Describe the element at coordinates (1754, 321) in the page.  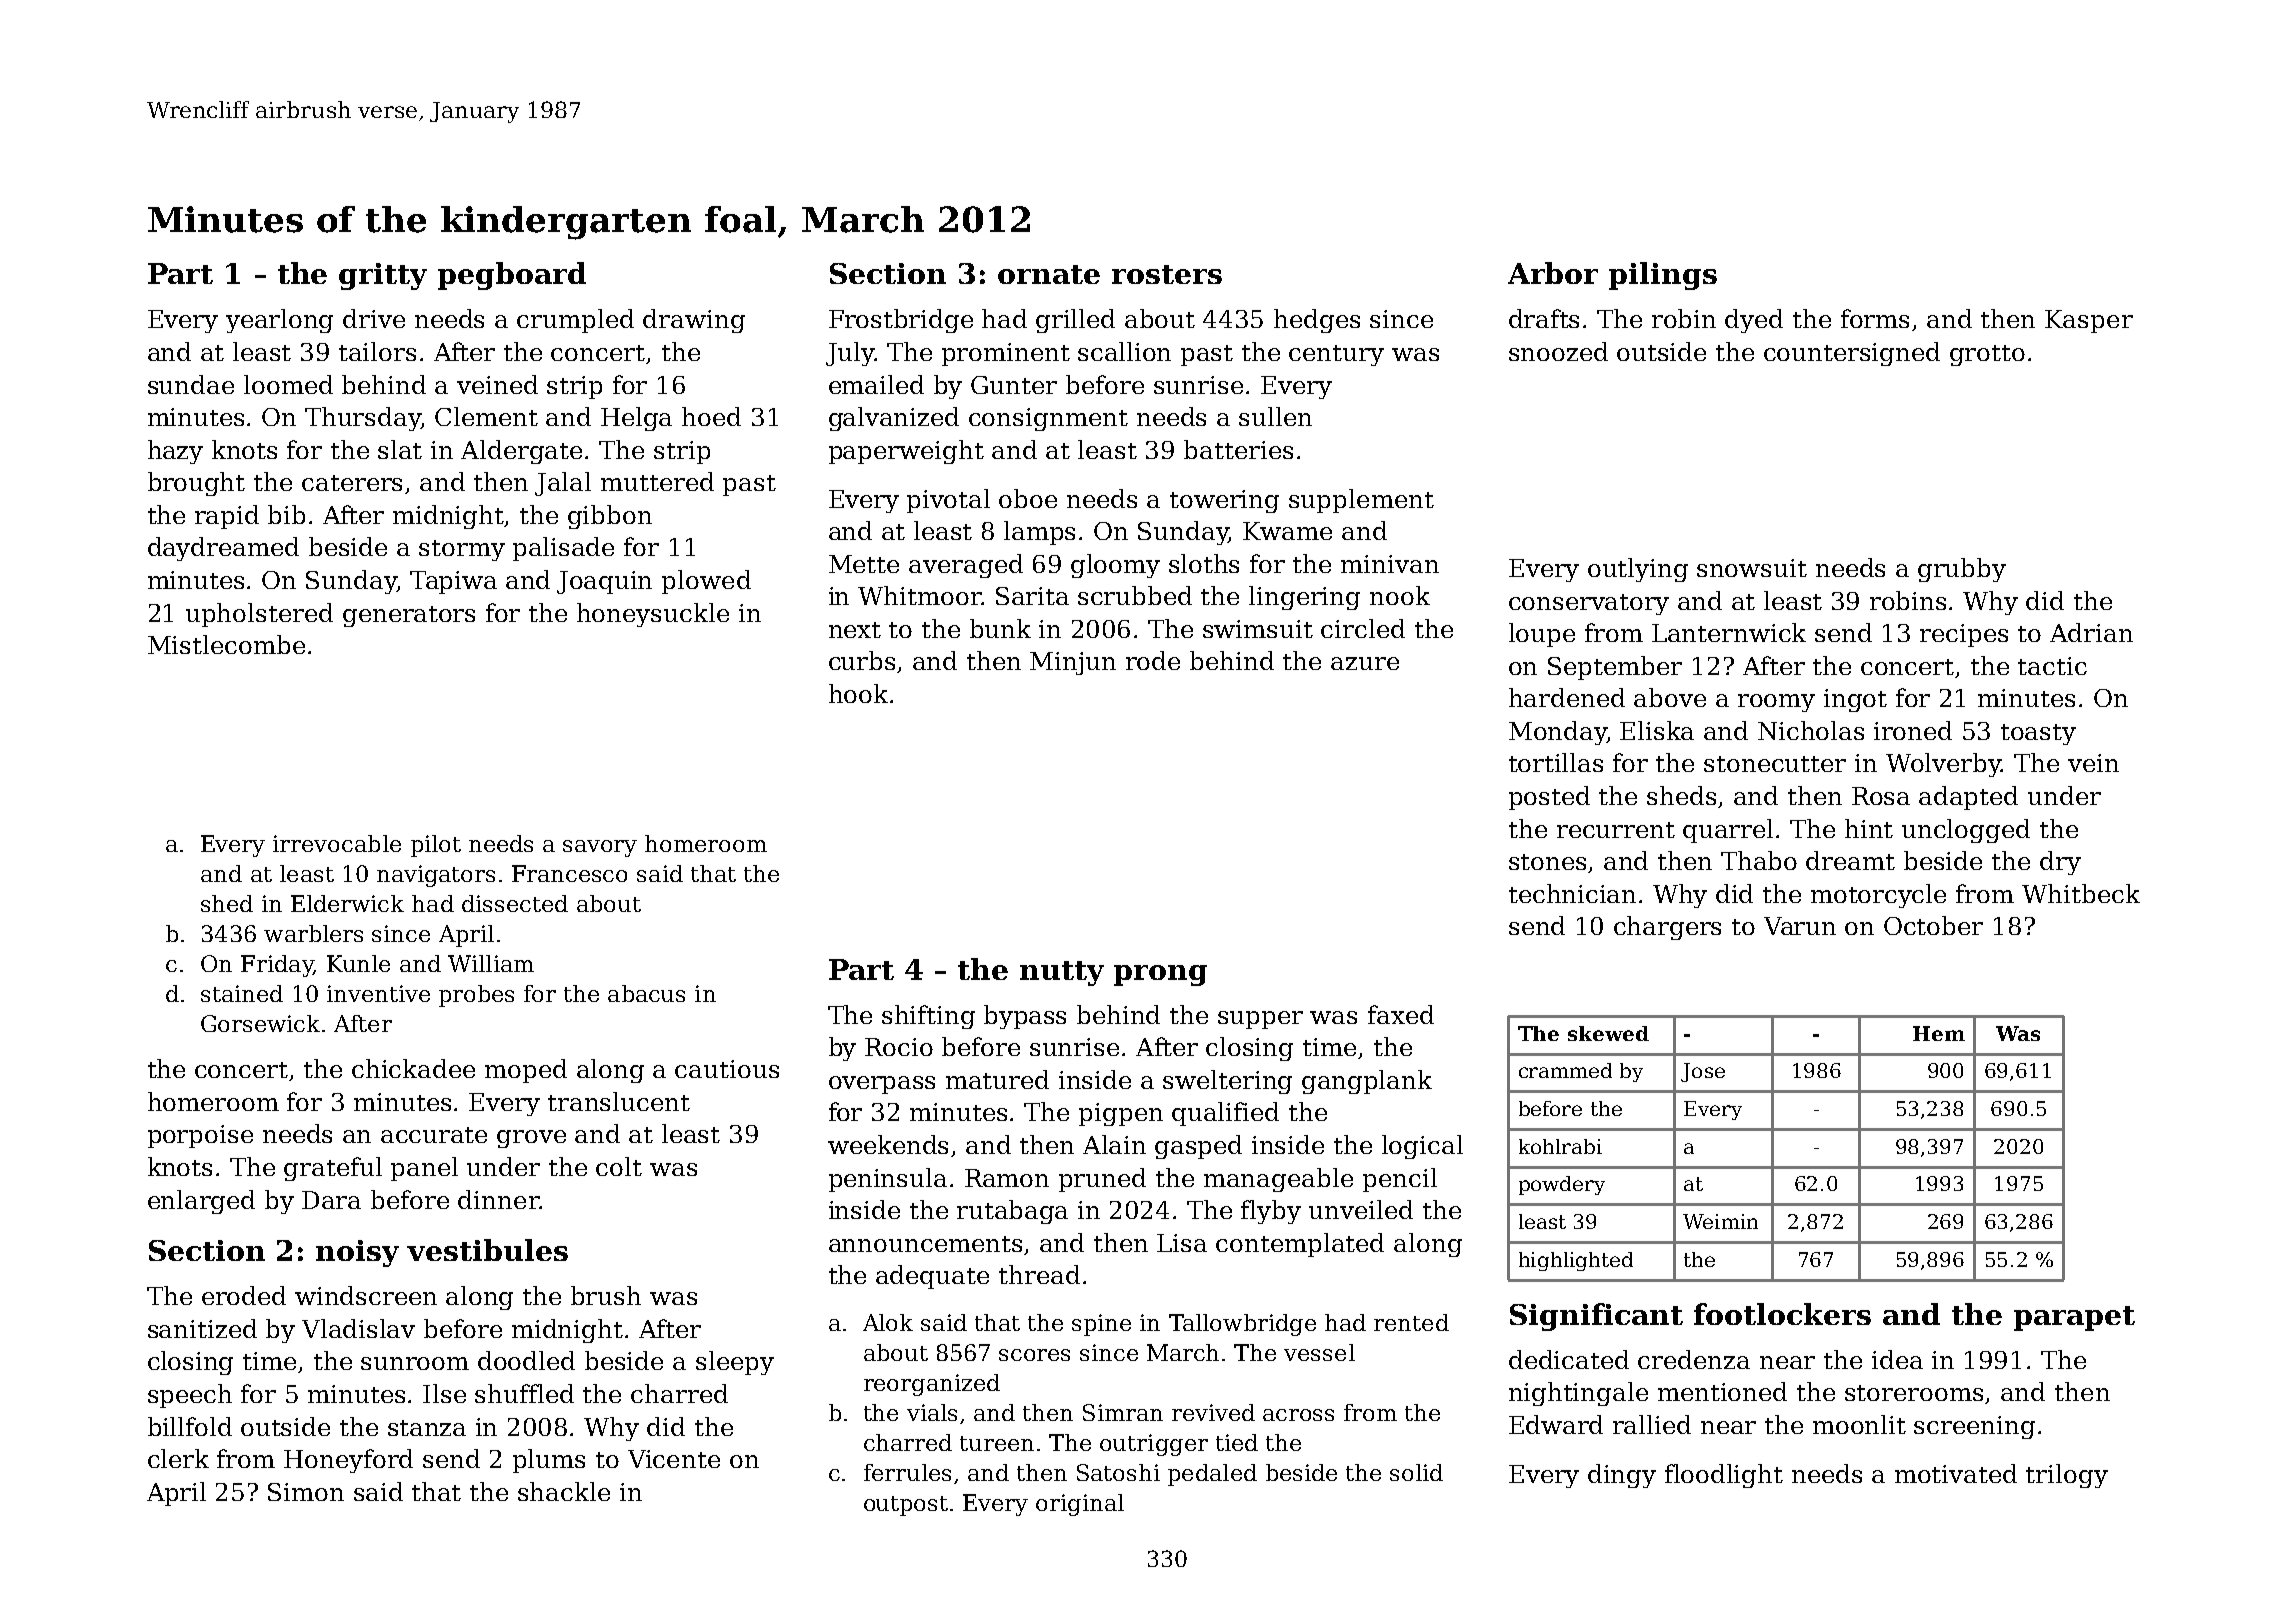
I see `dyed` at that location.
